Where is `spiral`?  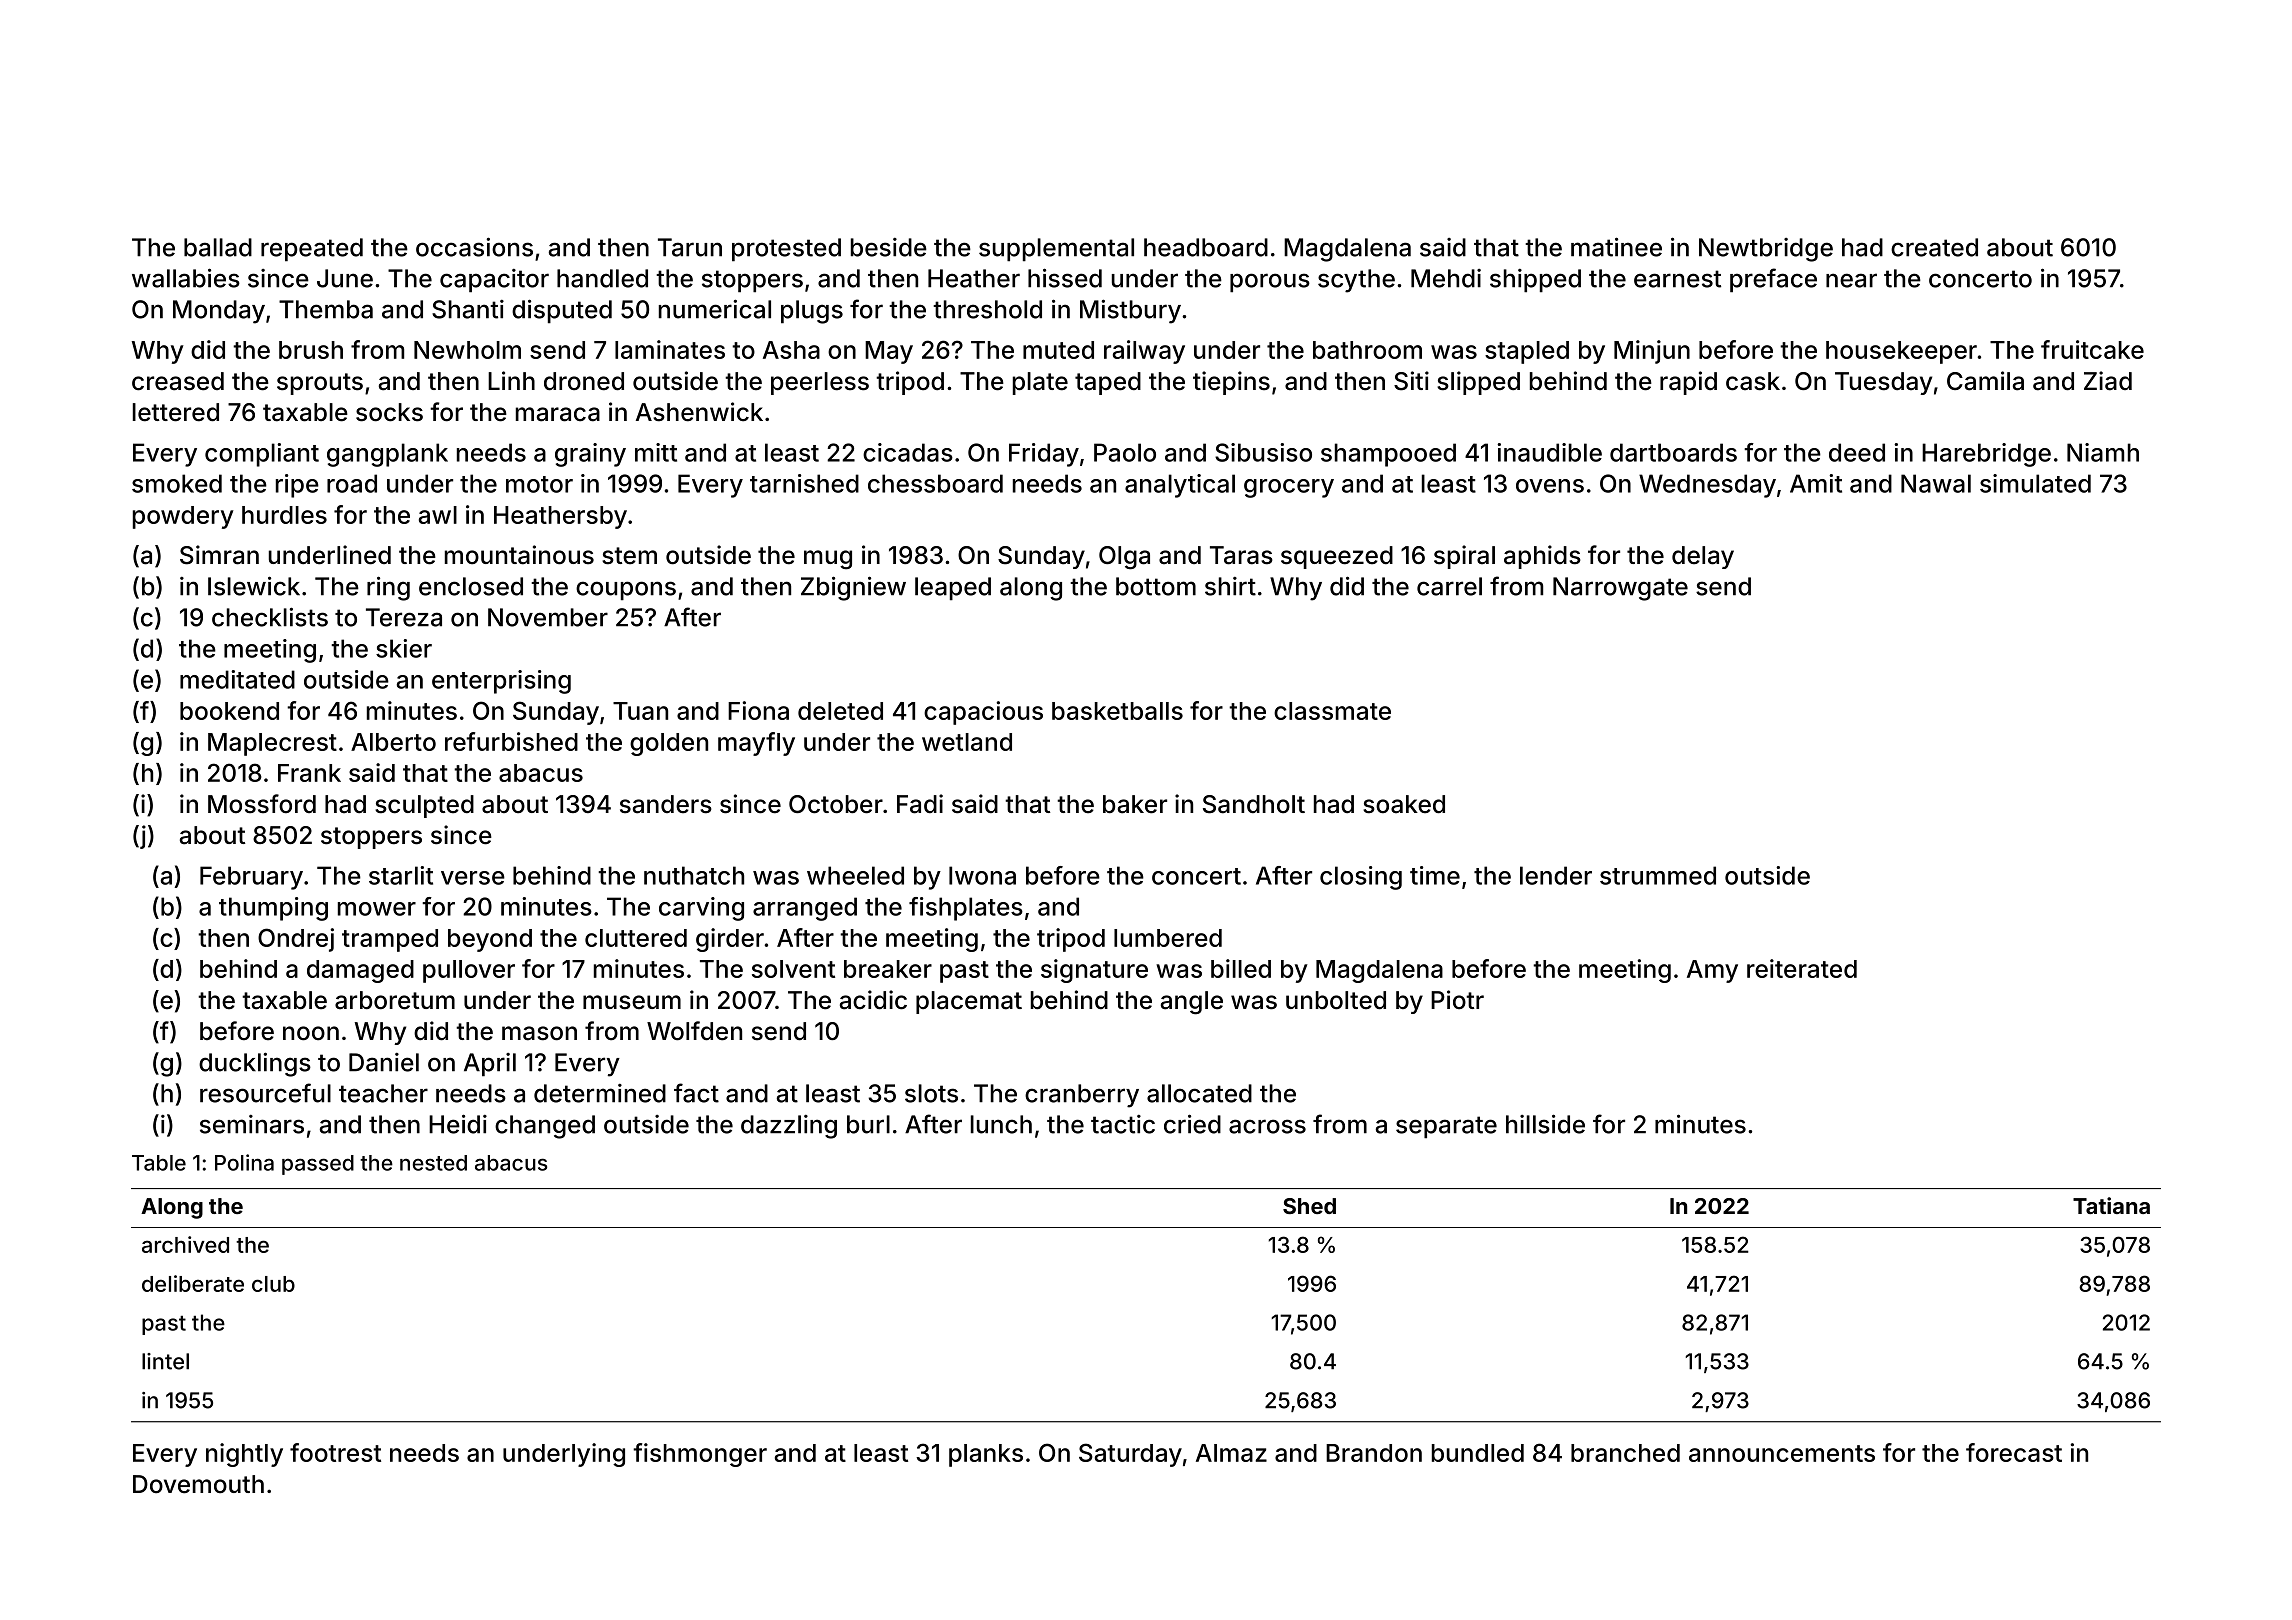 spiral is located at coordinates (1464, 557).
